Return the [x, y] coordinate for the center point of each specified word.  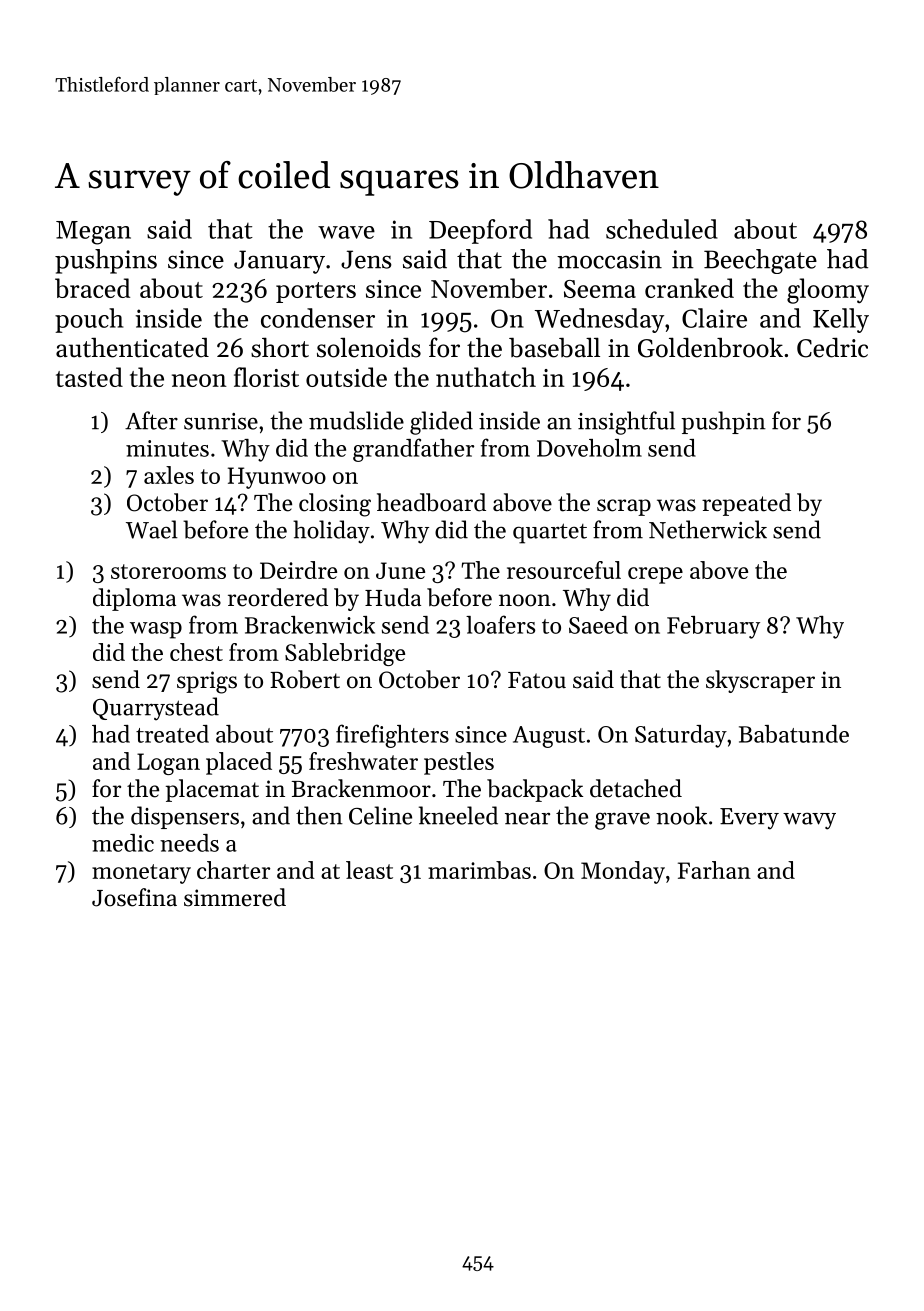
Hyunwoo [277, 478]
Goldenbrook [710, 347]
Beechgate [760, 261]
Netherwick [708, 529]
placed [239, 763]
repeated [746, 504]
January [279, 262]
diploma [134, 599]
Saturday [681, 736]
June [400, 570]
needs [189, 843]
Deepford [480, 231]
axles [169, 475]
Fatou [537, 680]
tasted [89, 377]
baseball [554, 347]
